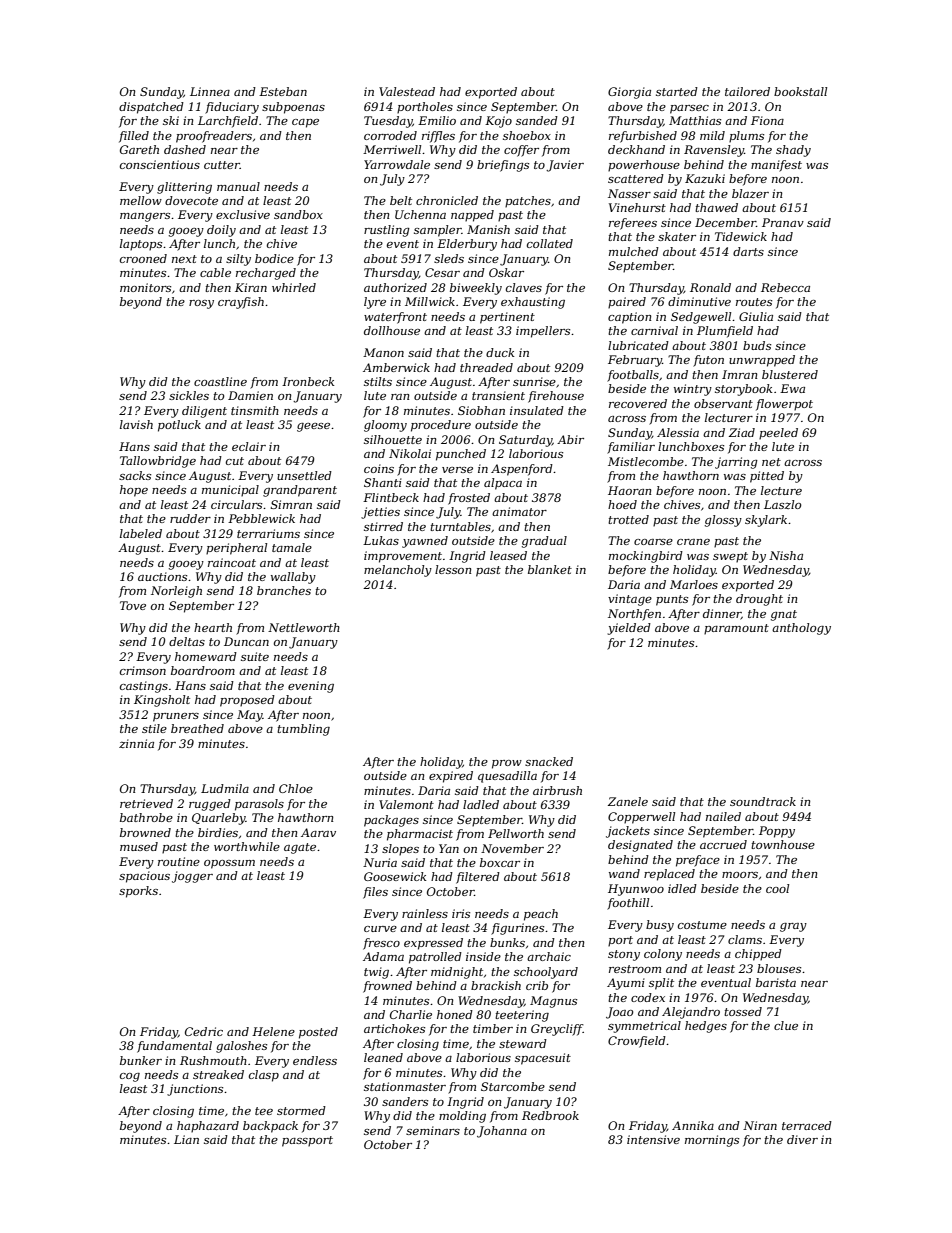  What do you see at coordinates (570, 439) in the document?
I see `Abir` at bounding box center [570, 439].
